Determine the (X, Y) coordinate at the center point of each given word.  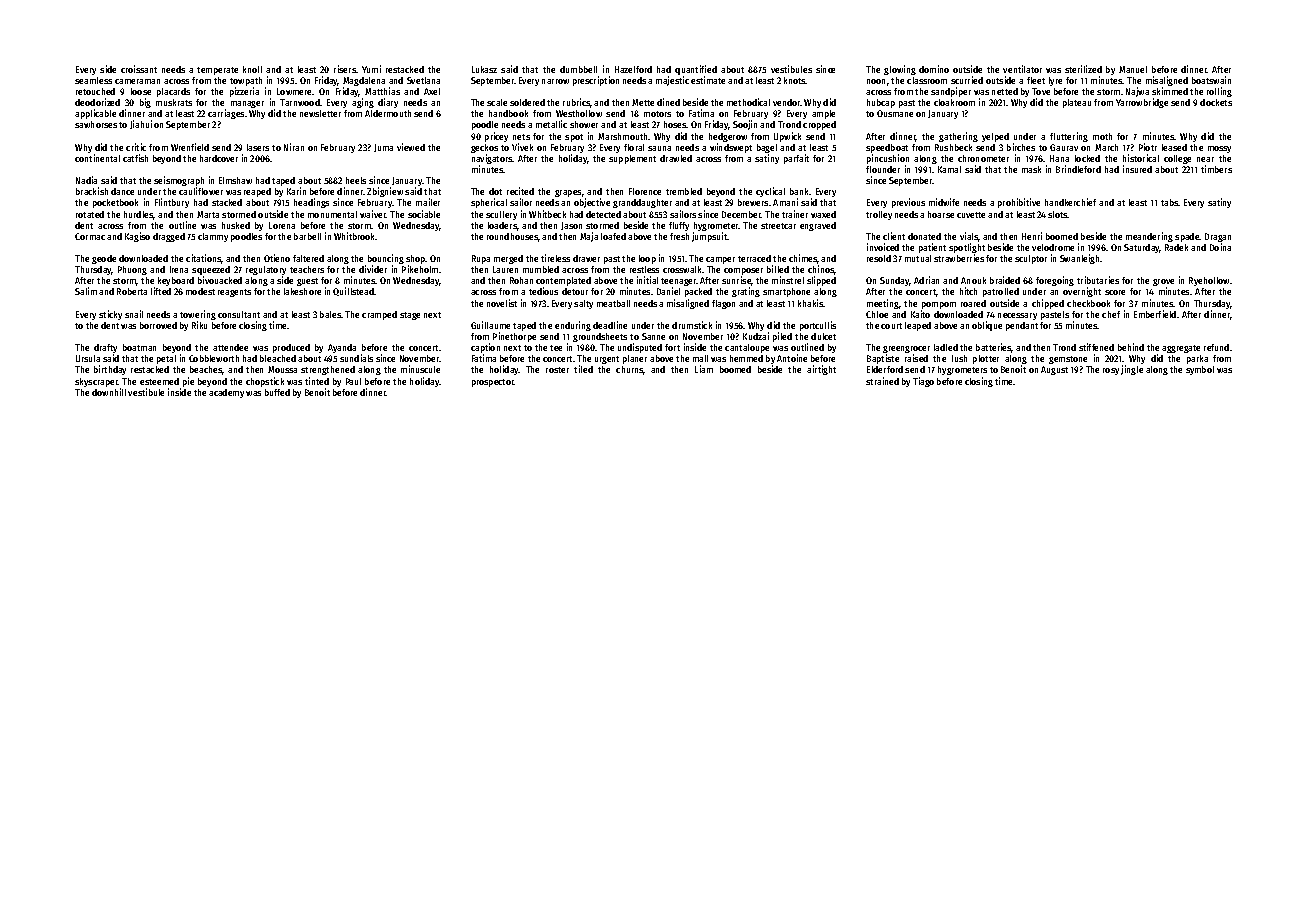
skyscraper (96, 382)
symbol (1200, 370)
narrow (555, 81)
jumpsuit (710, 237)
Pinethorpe (514, 337)
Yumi (371, 69)
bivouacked (220, 280)
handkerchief (1070, 202)
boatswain (1211, 80)
